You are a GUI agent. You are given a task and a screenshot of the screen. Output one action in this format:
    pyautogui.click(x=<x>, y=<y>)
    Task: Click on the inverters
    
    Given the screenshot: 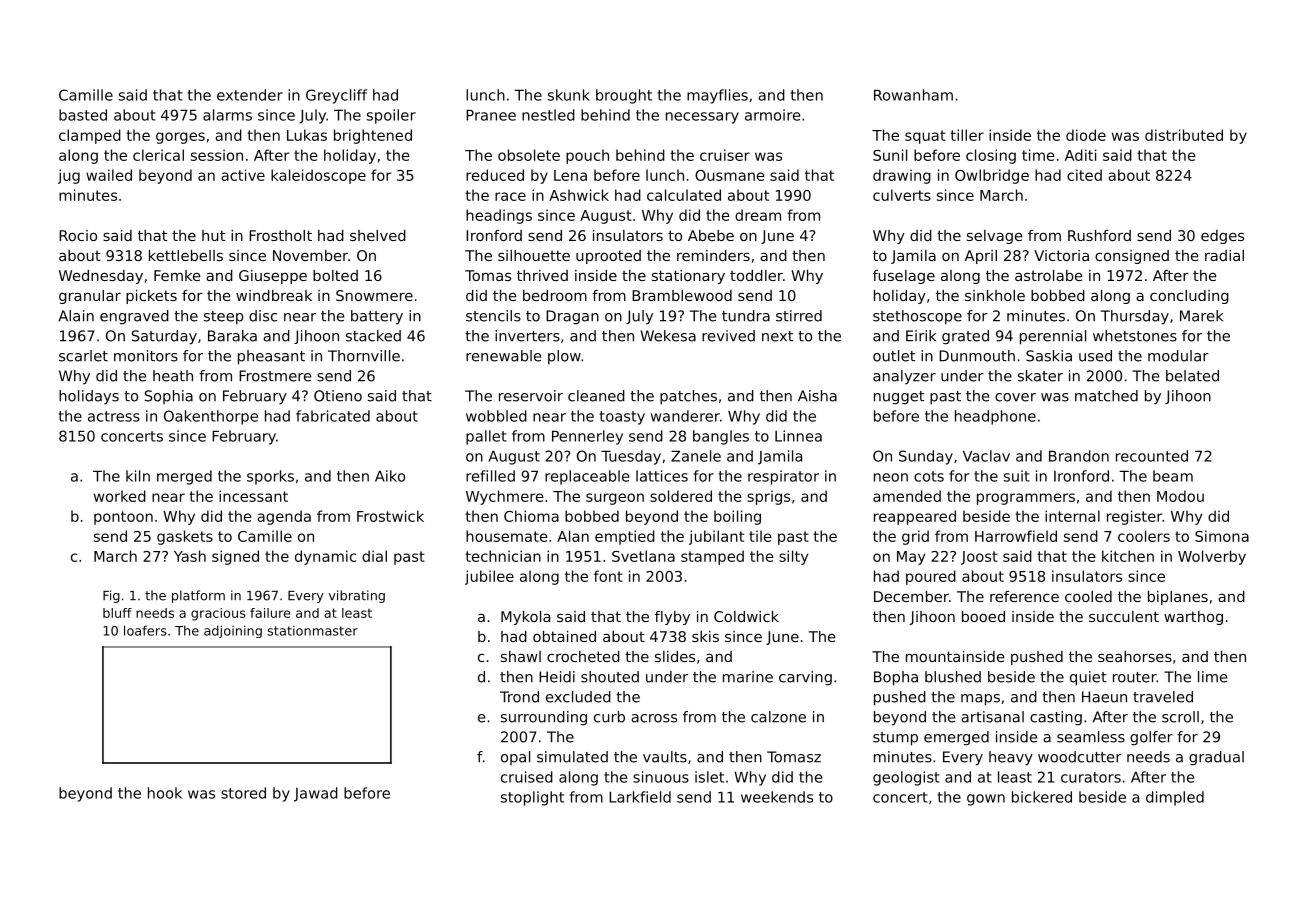 What is the action you would take?
    pyautogui.click(x=527, y=336)
